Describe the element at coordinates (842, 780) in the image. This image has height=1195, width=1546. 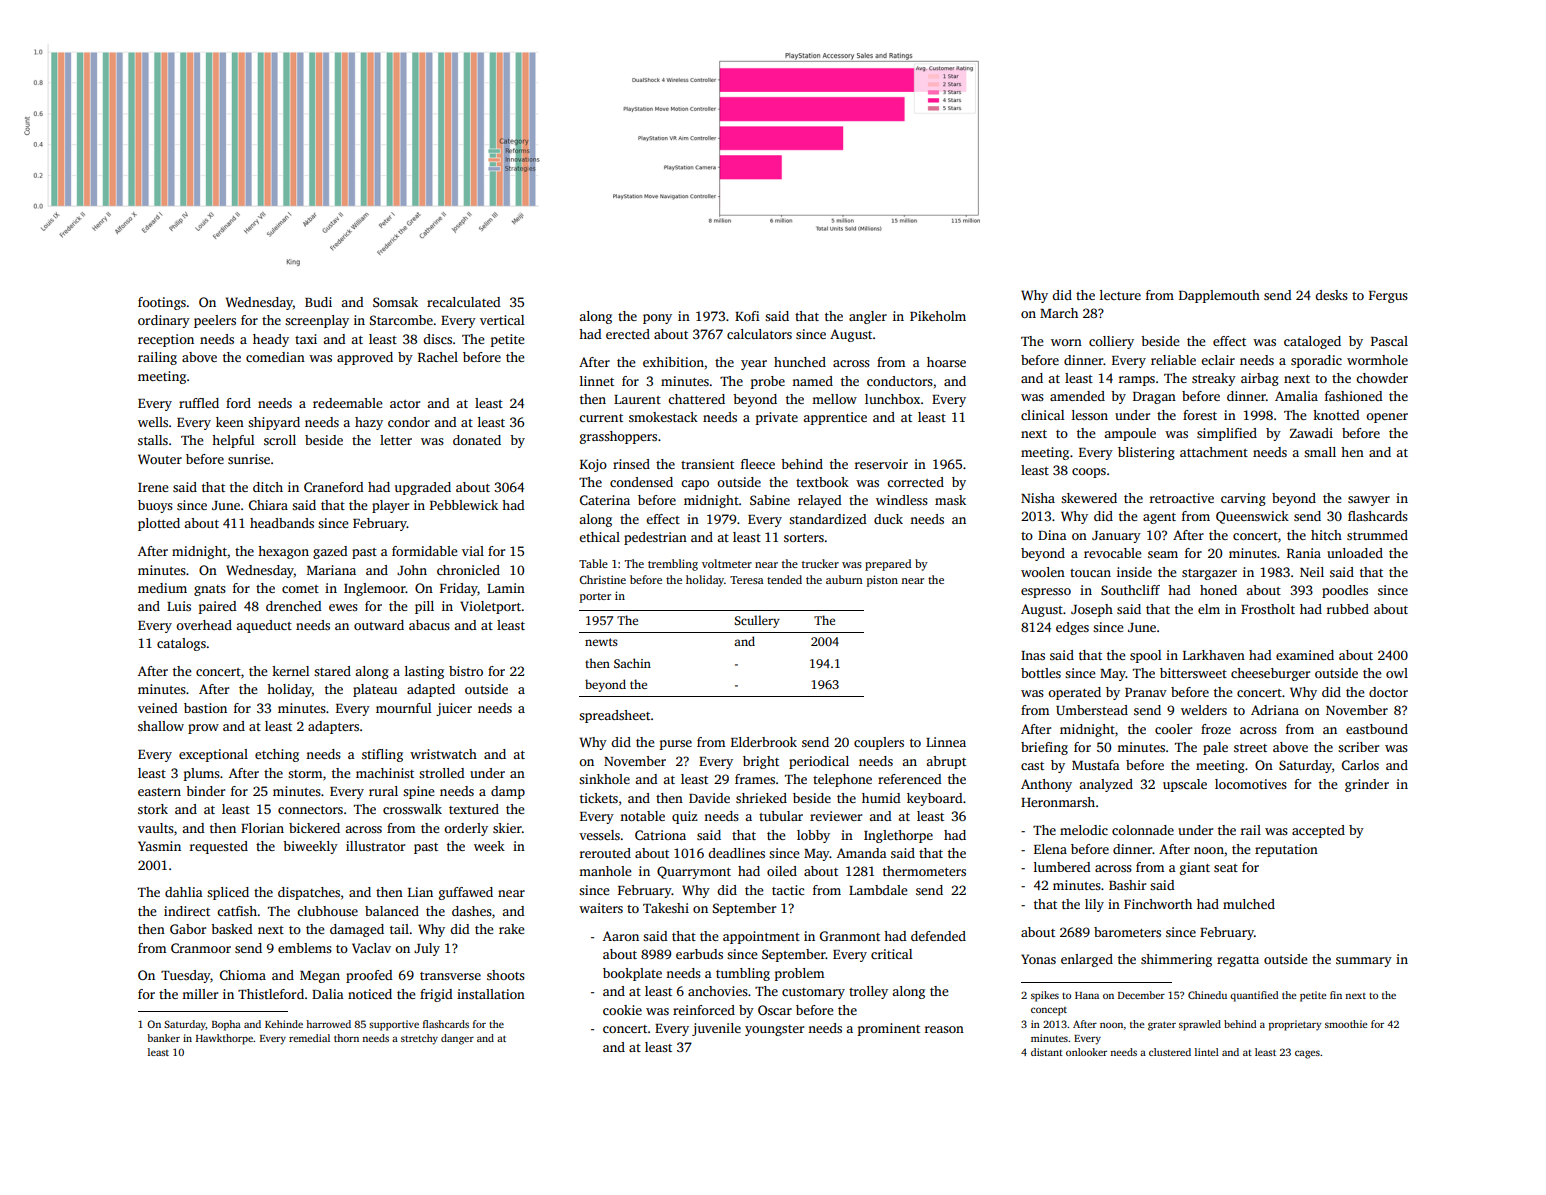
I see `telephone` at that location.
